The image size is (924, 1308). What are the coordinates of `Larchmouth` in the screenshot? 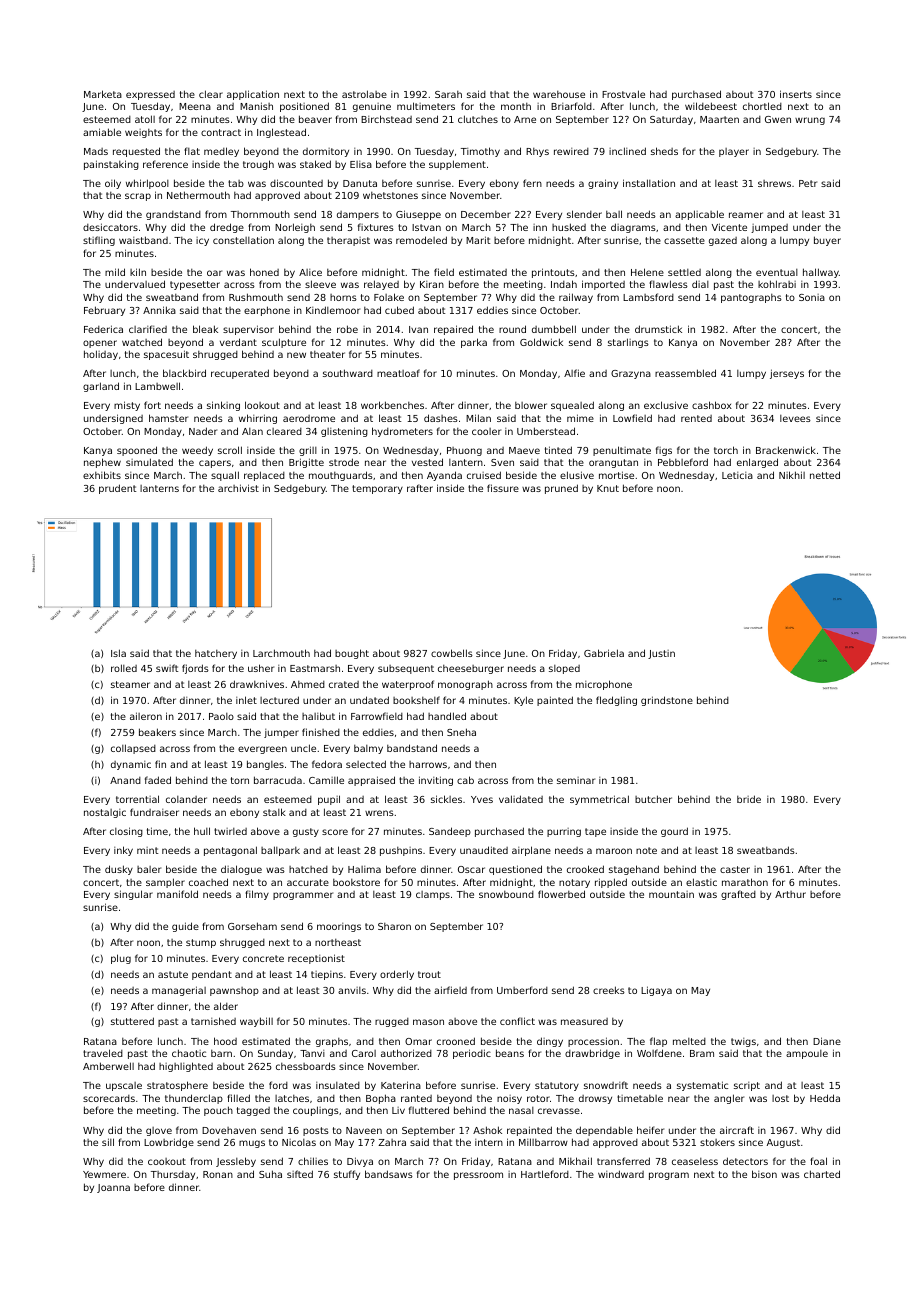 It's located at (281, 653).
